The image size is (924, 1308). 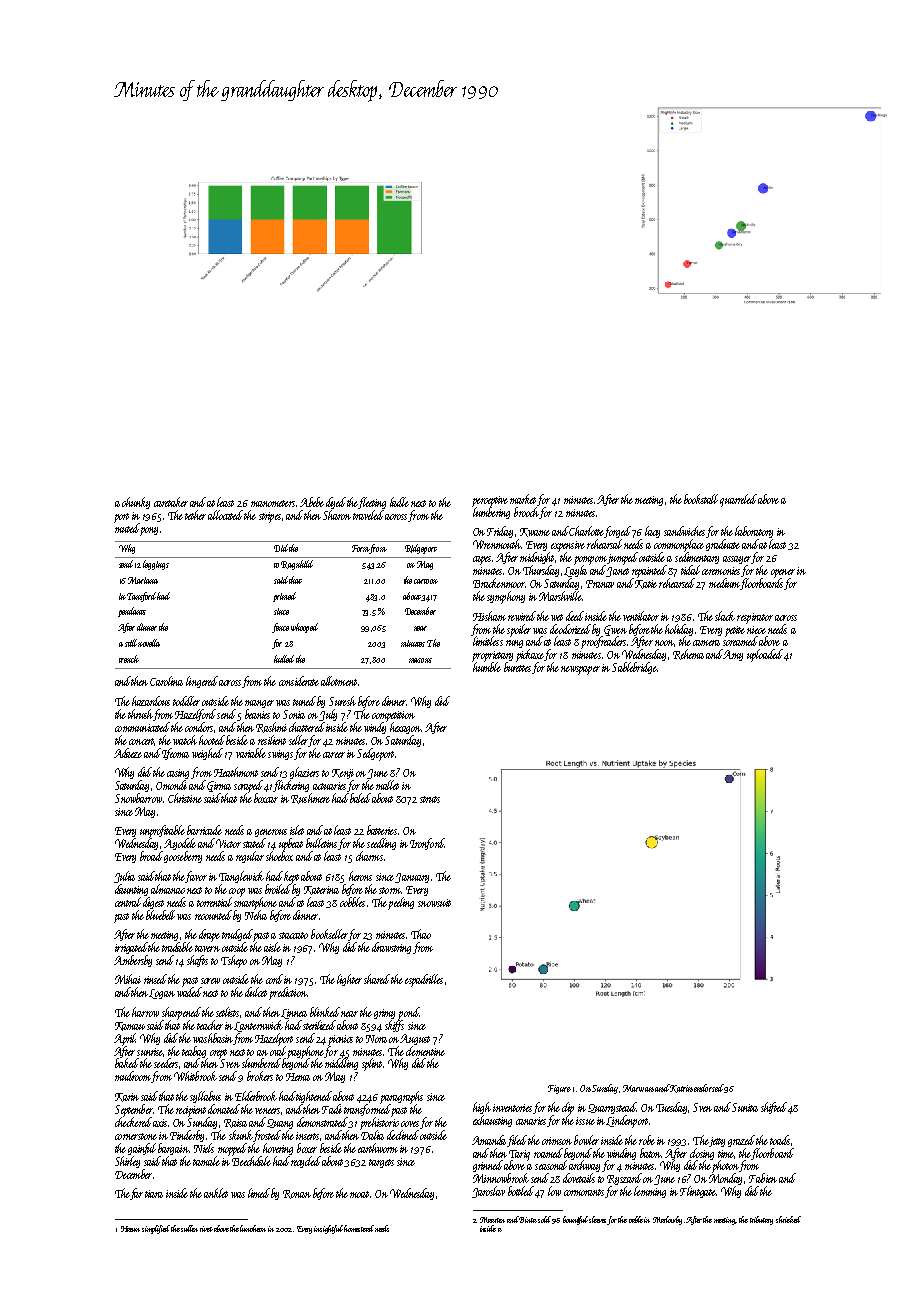 I want to click on stated, so click(x=254, y=843).
